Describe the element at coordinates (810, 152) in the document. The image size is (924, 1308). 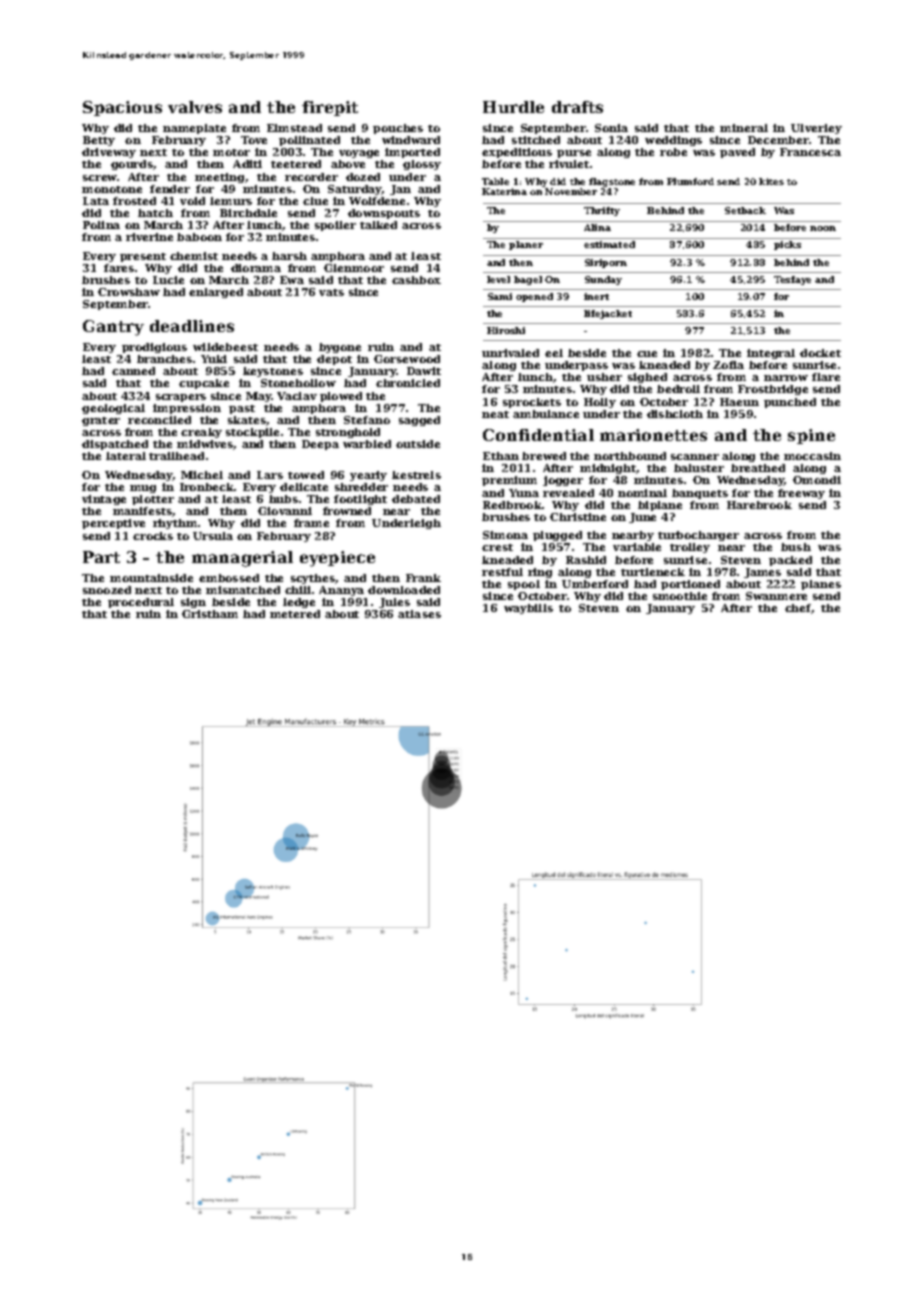
I see `Francesca` at that location.
